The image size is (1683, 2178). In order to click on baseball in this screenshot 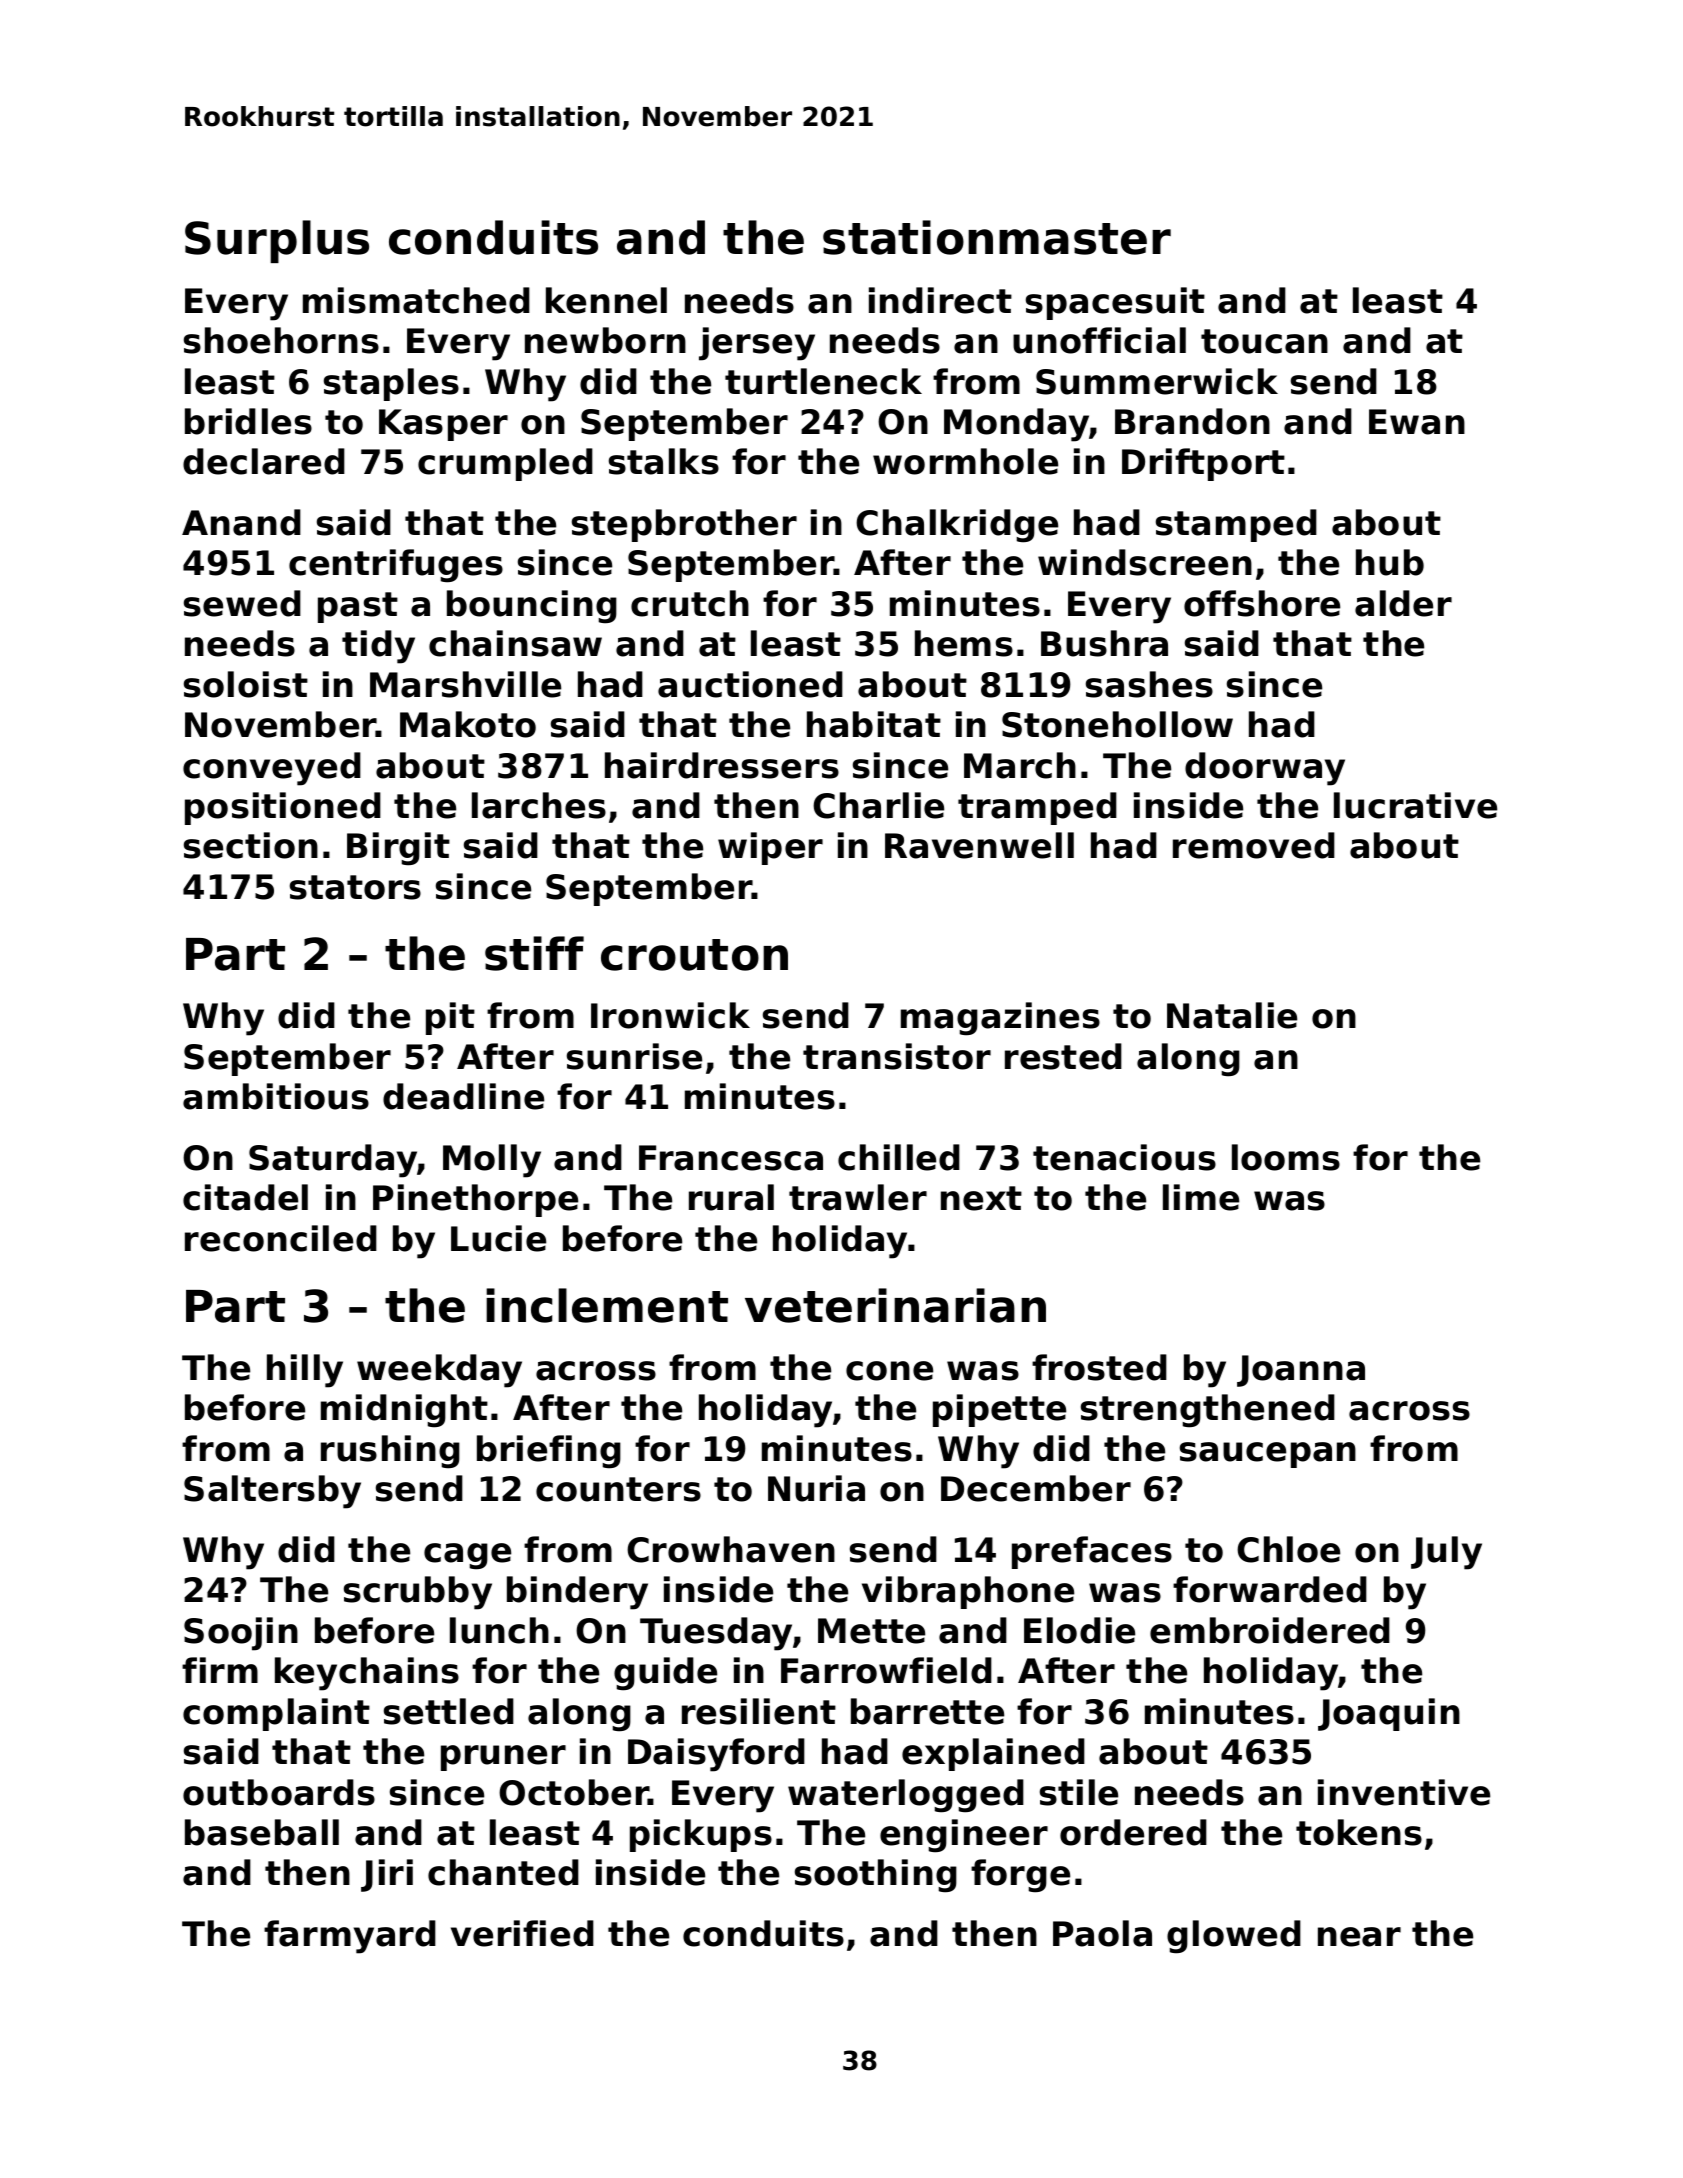, I will do `click(262, 1832)`.
